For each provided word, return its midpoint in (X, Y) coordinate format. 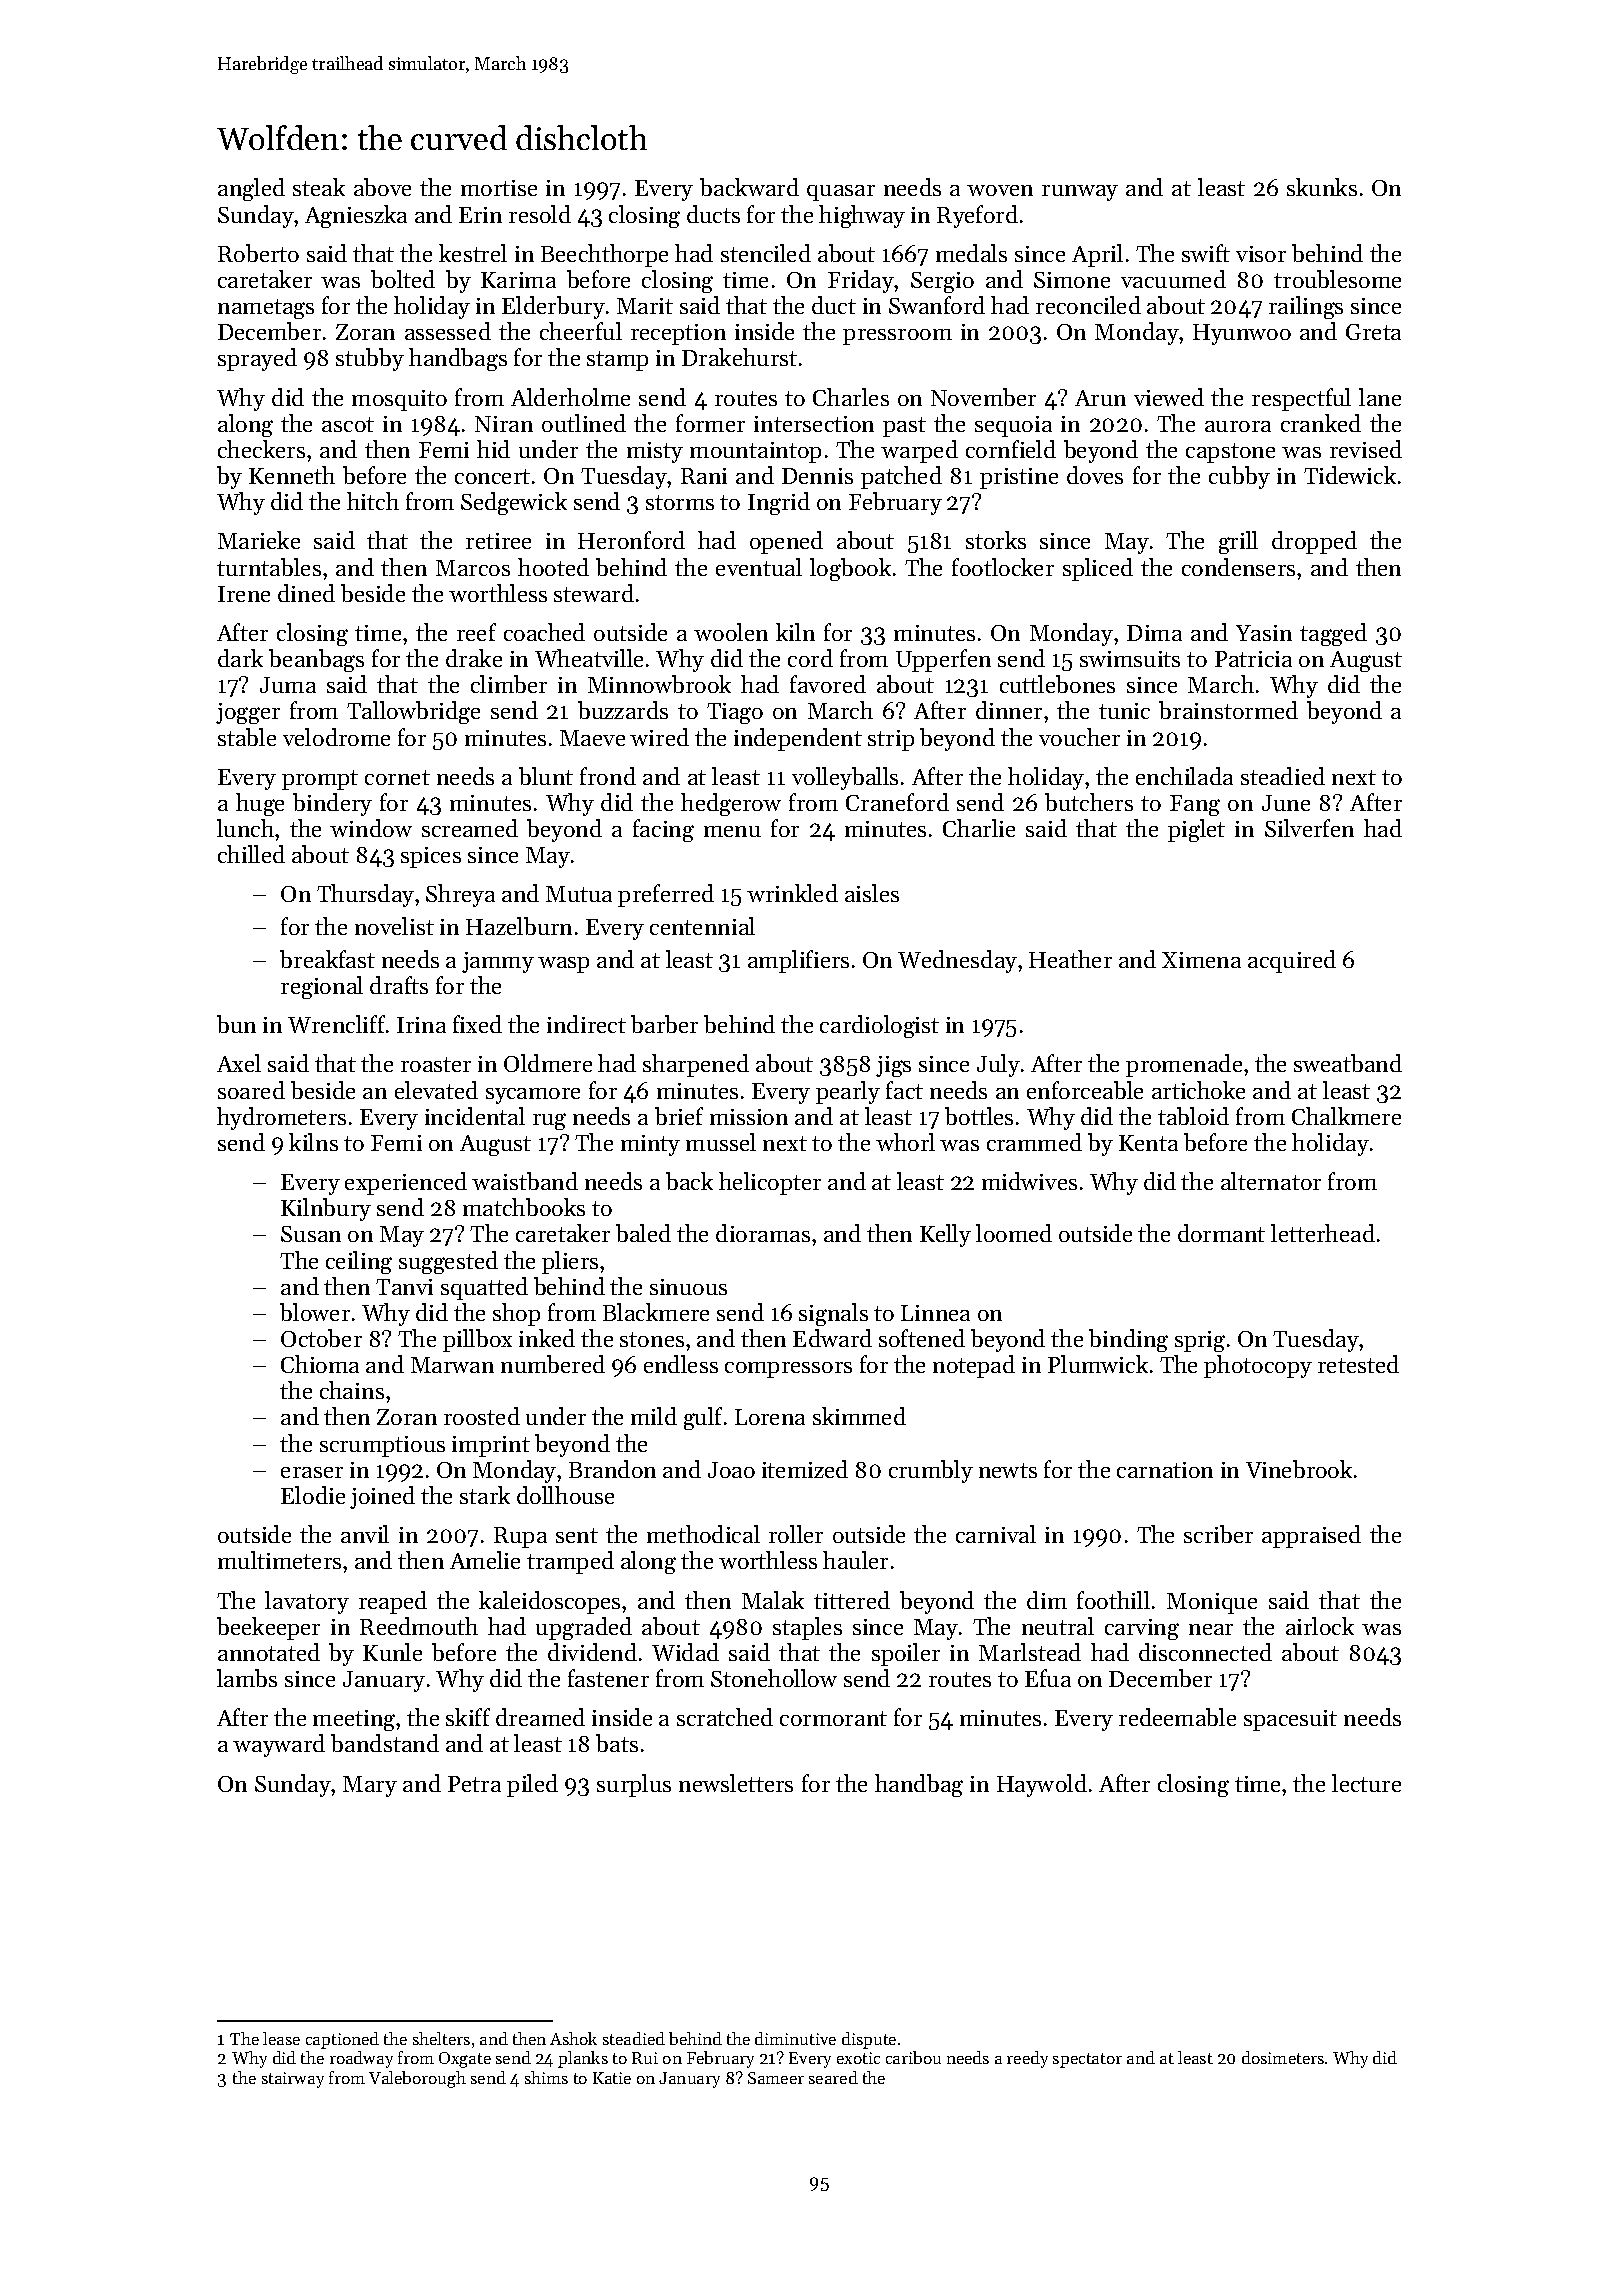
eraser (312, 1472)
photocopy (1258, 1366)
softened (922, 1338)
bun (236, 1024)
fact (904, 1090)
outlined (584, 423)
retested (1358, 1364)
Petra (474, 1784)
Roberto (258, 253)
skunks (1322, 187)
